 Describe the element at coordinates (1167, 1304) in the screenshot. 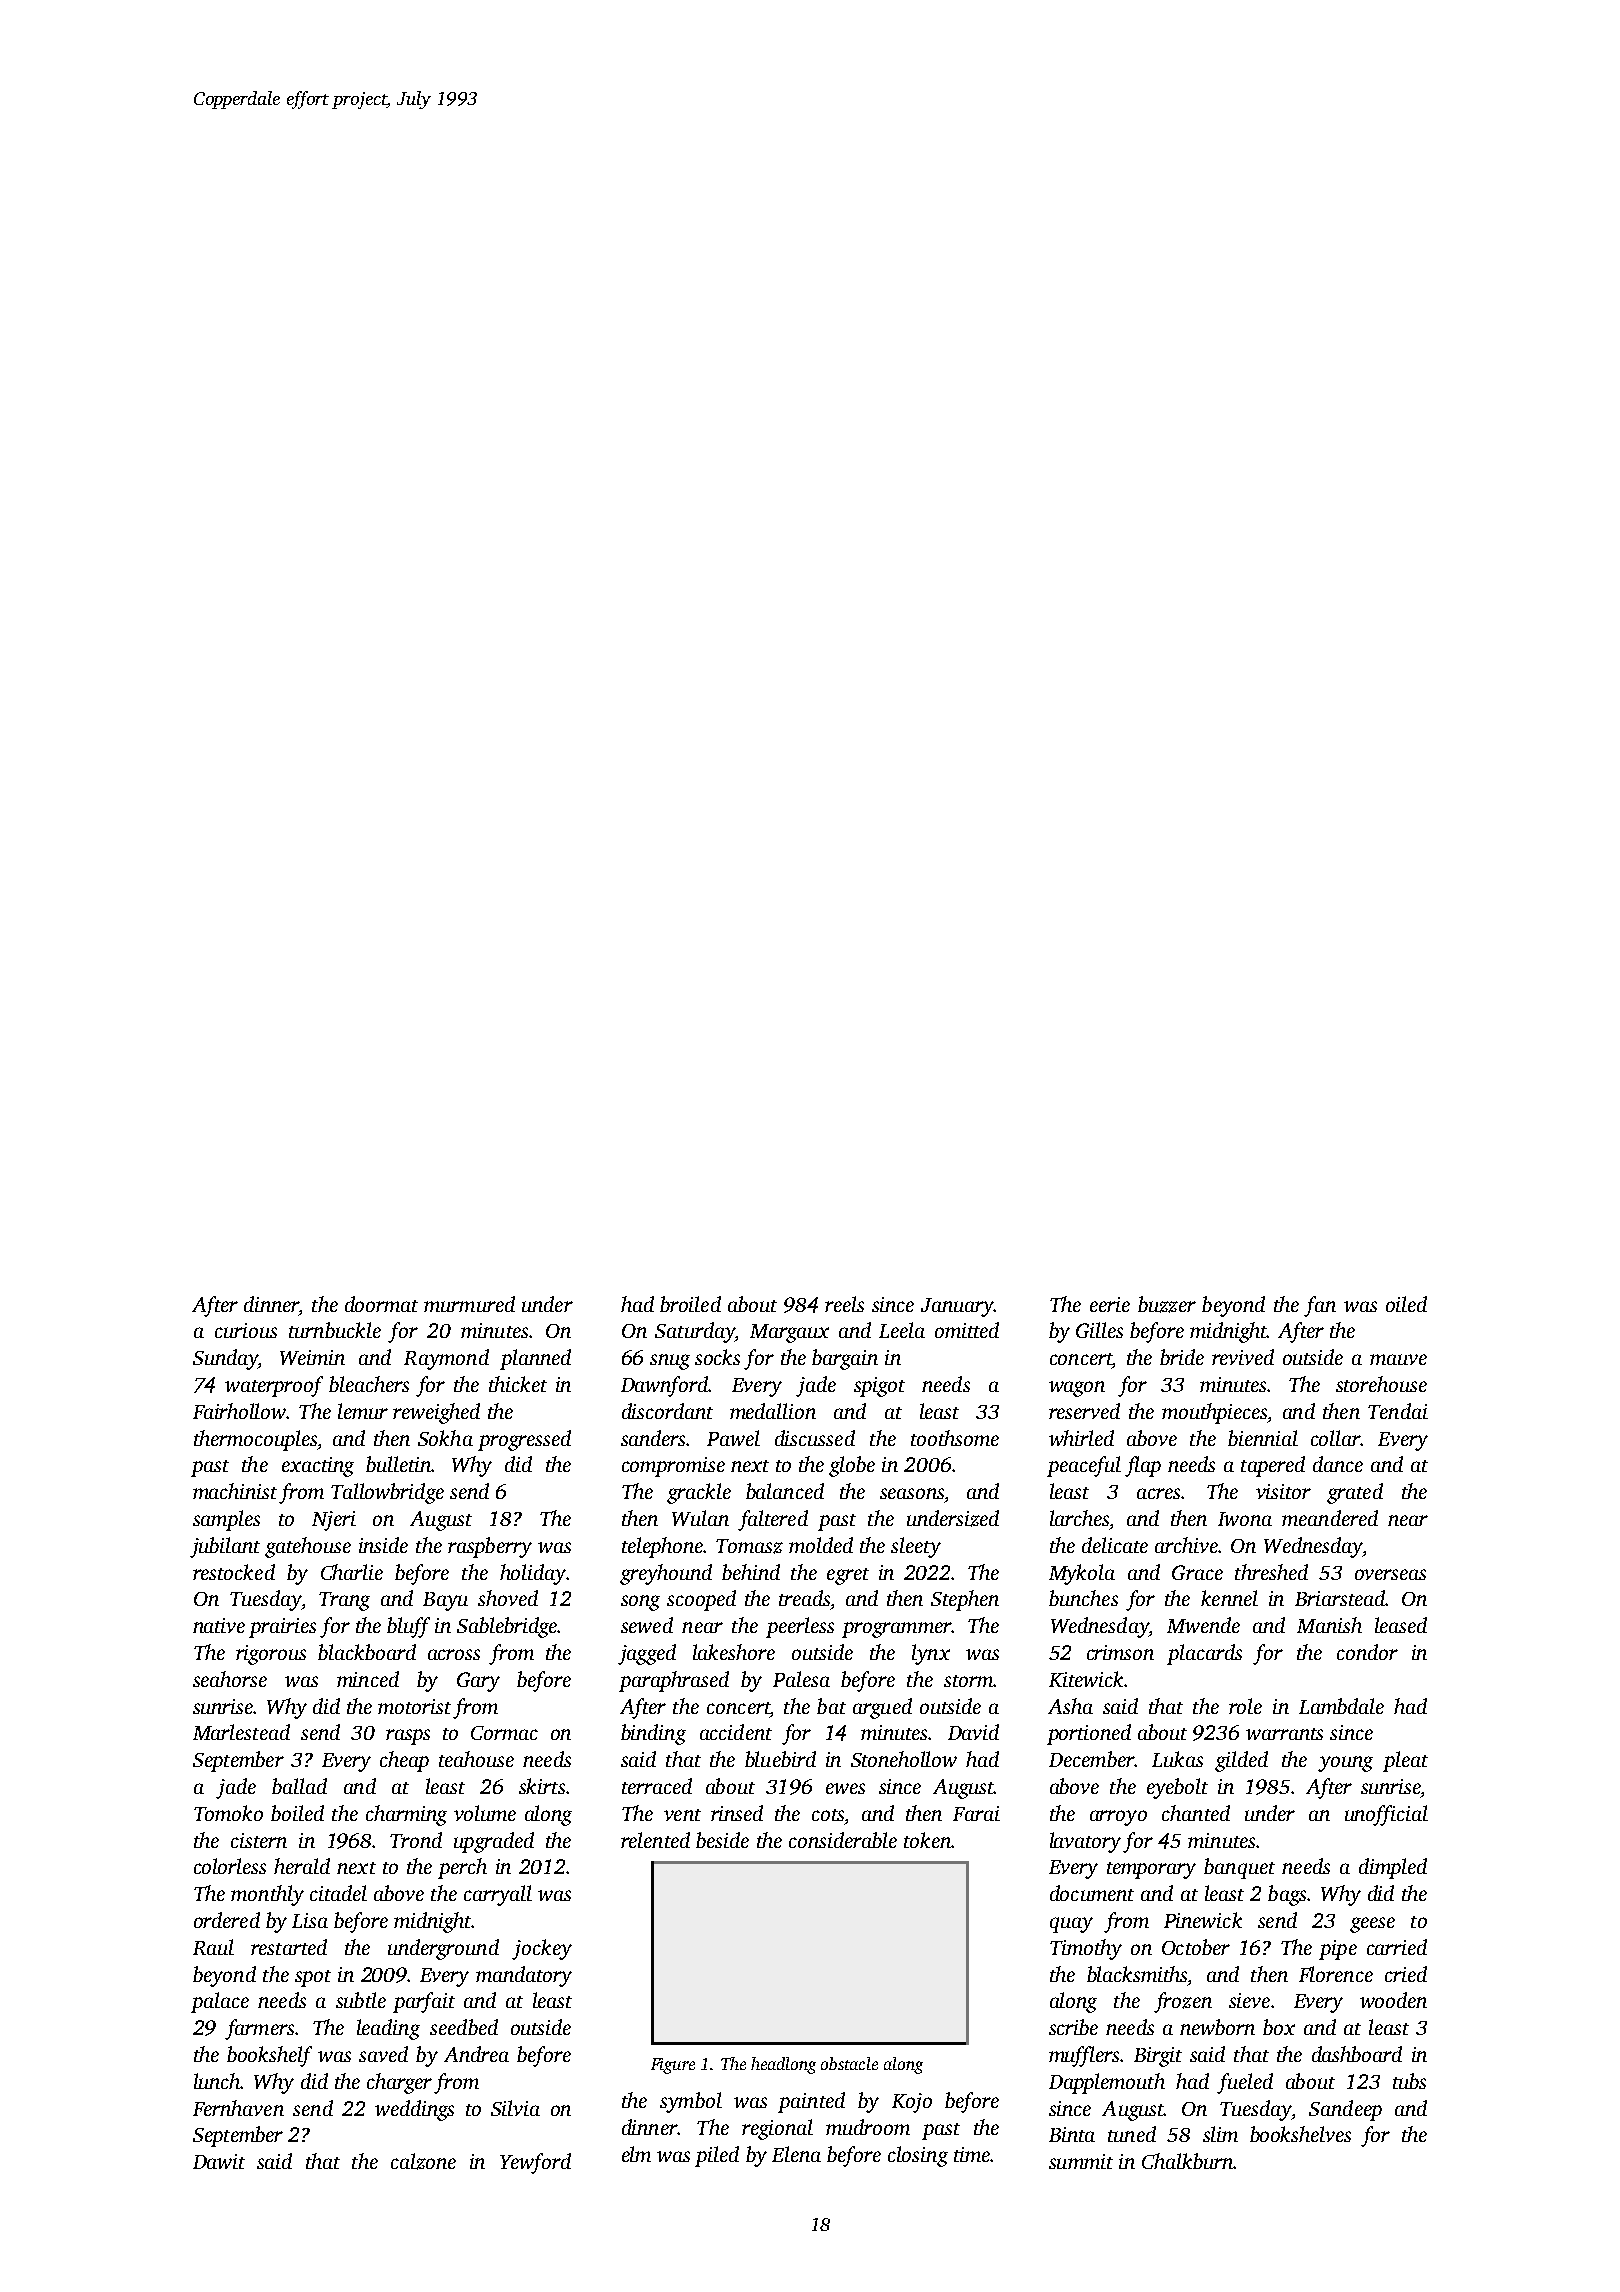

I see `buzzer` at that location.
